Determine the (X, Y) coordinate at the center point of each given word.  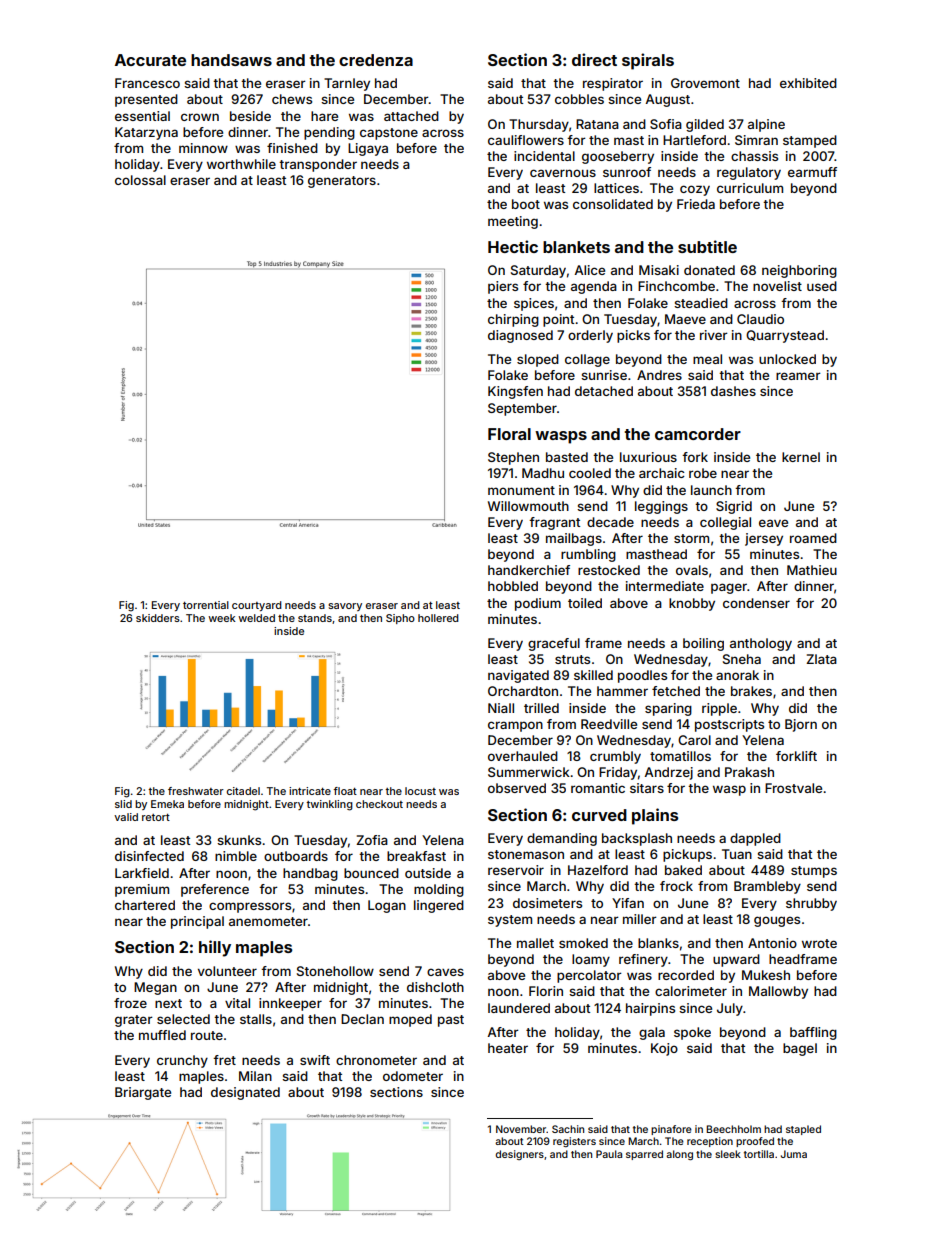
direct (594, 59)
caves (445, 972)
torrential (206, 605)
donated (709, 270)
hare (324, 116)
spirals (648, 61)
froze (130, 1003)
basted (567, 457)
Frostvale (793, 788)
